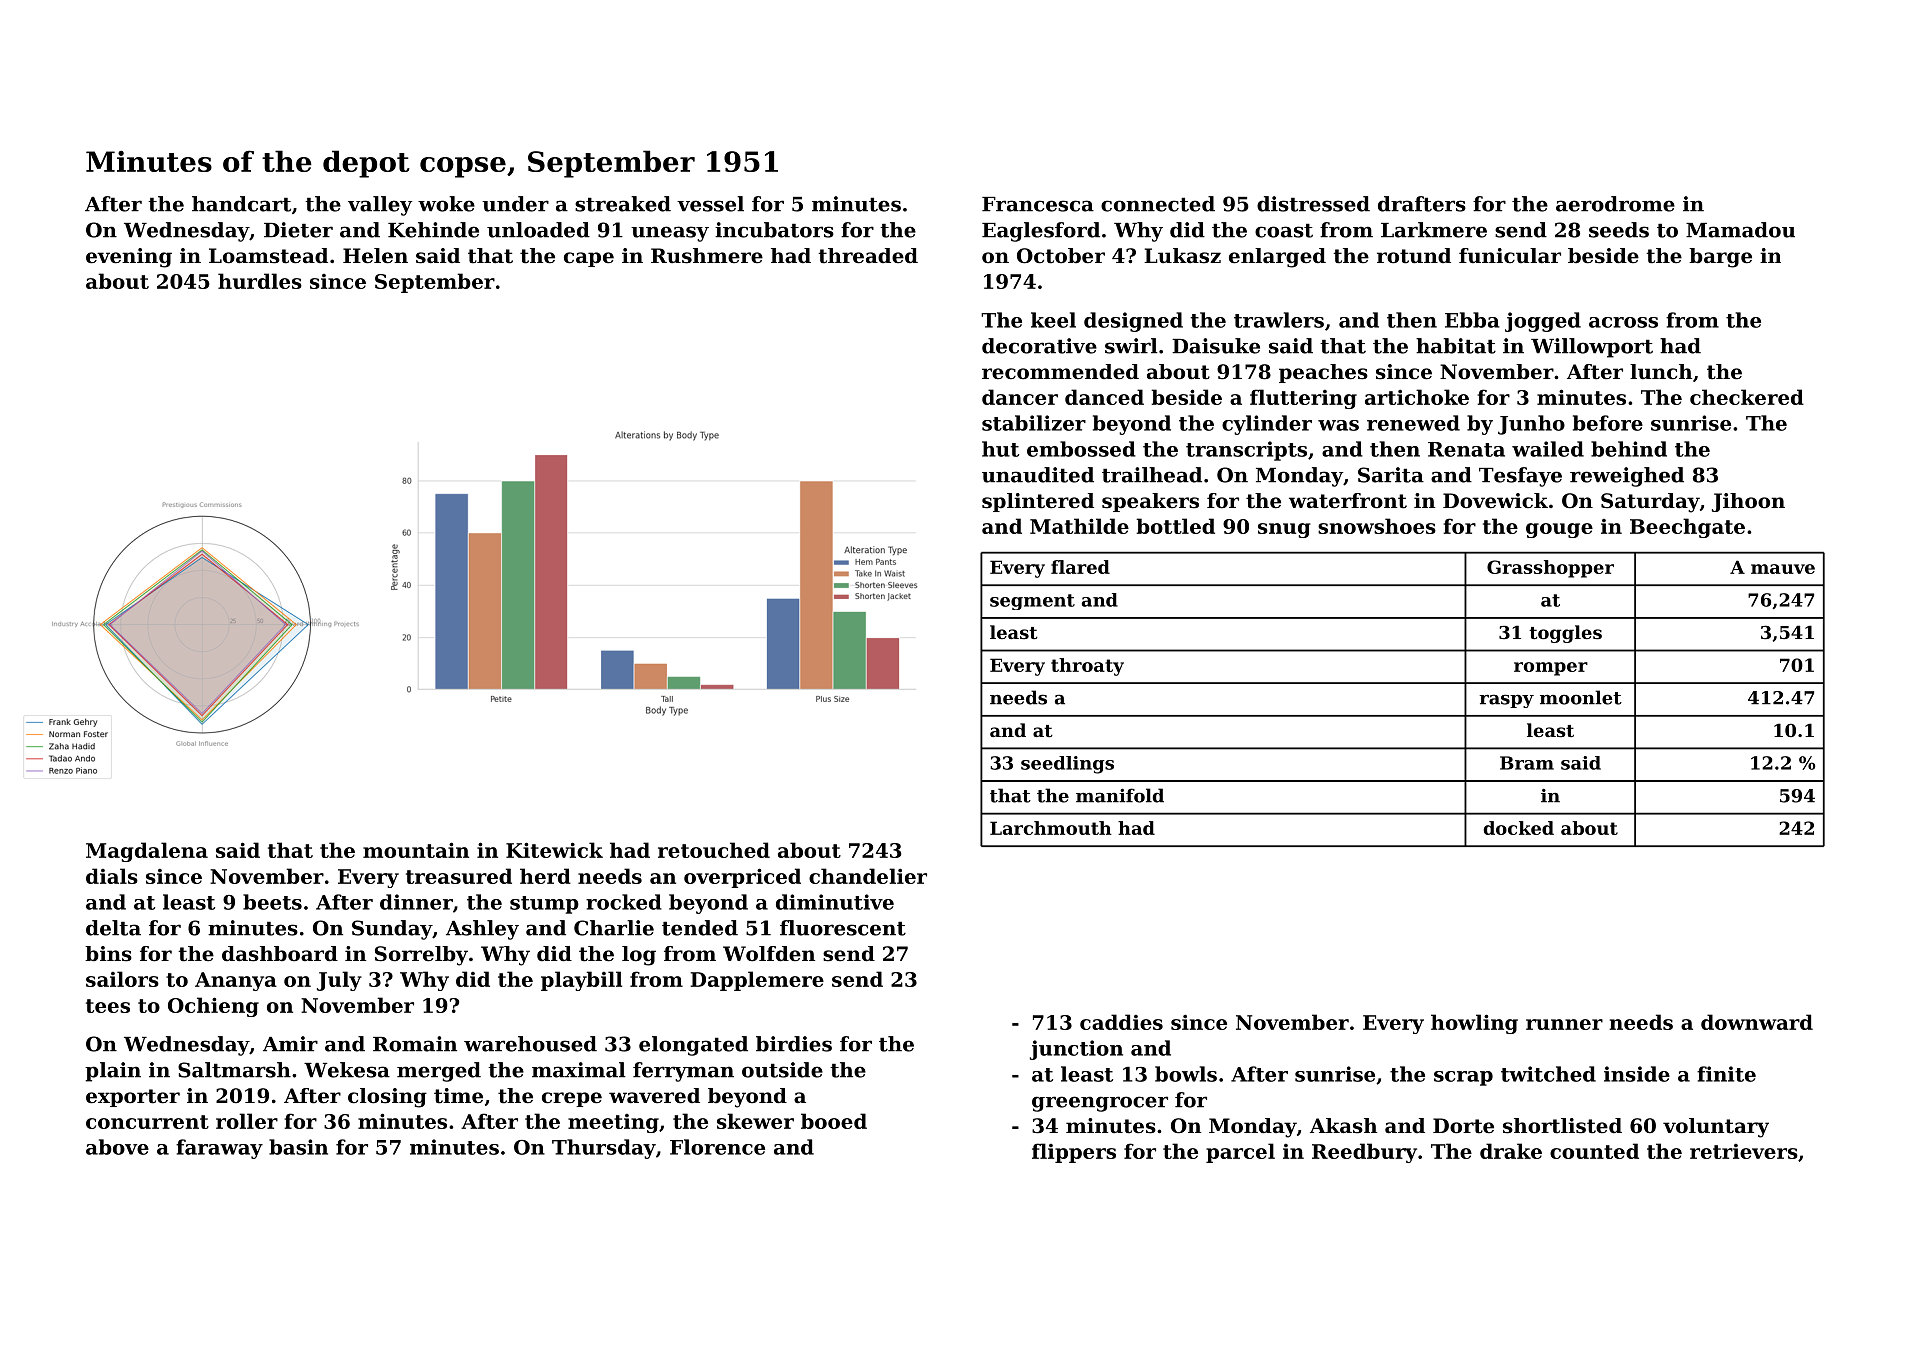 This page has width=1909, height=1350. Describe the element at coordinates (1495, 501) in the page. I see `Dovewick` at that location.
